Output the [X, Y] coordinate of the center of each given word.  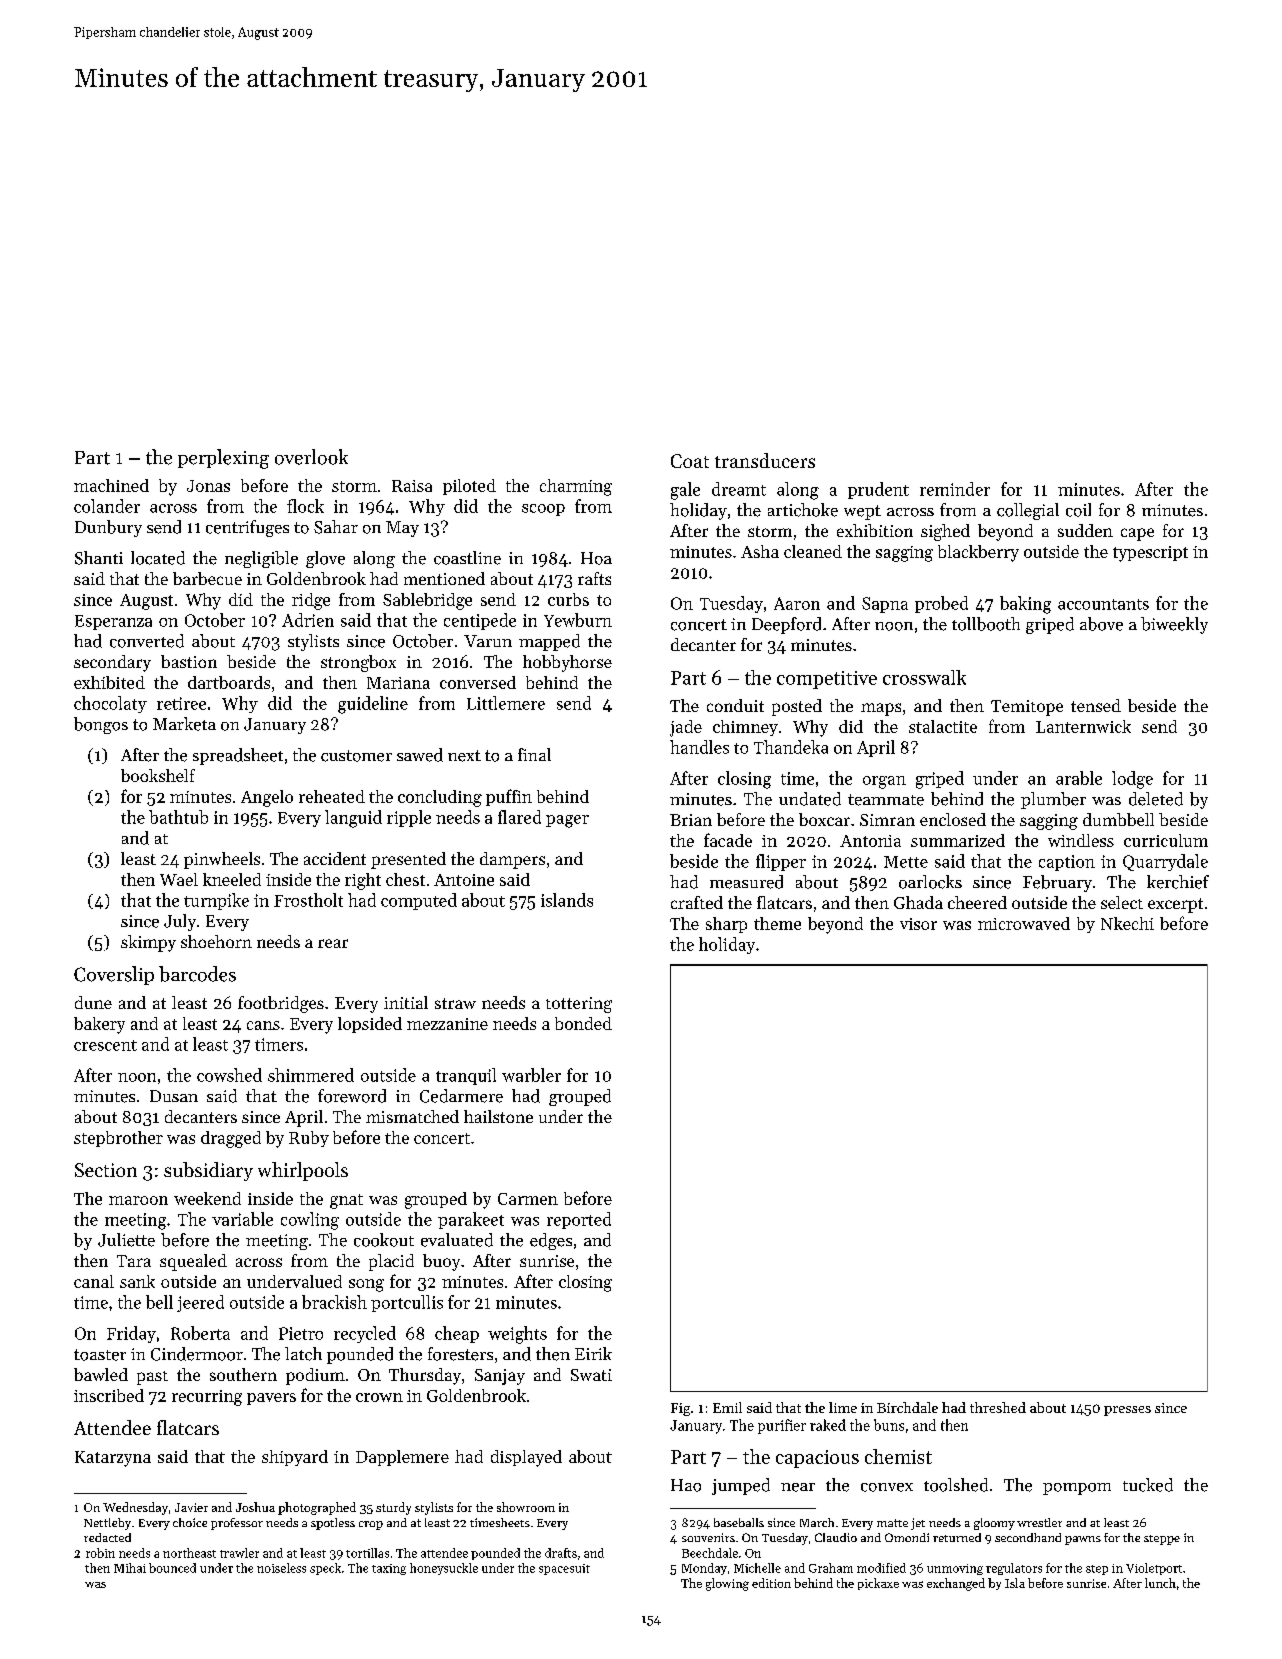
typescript [1150, 554]
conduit [735, 705]
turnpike [216, 901]
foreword [352, 1096]
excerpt [1175, 905]
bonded [583, 1023]
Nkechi [1127, 923]
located [158, 558]
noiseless [281, 1568]
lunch [1160, 1583]
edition [771, 1583]
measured [746, 882]
